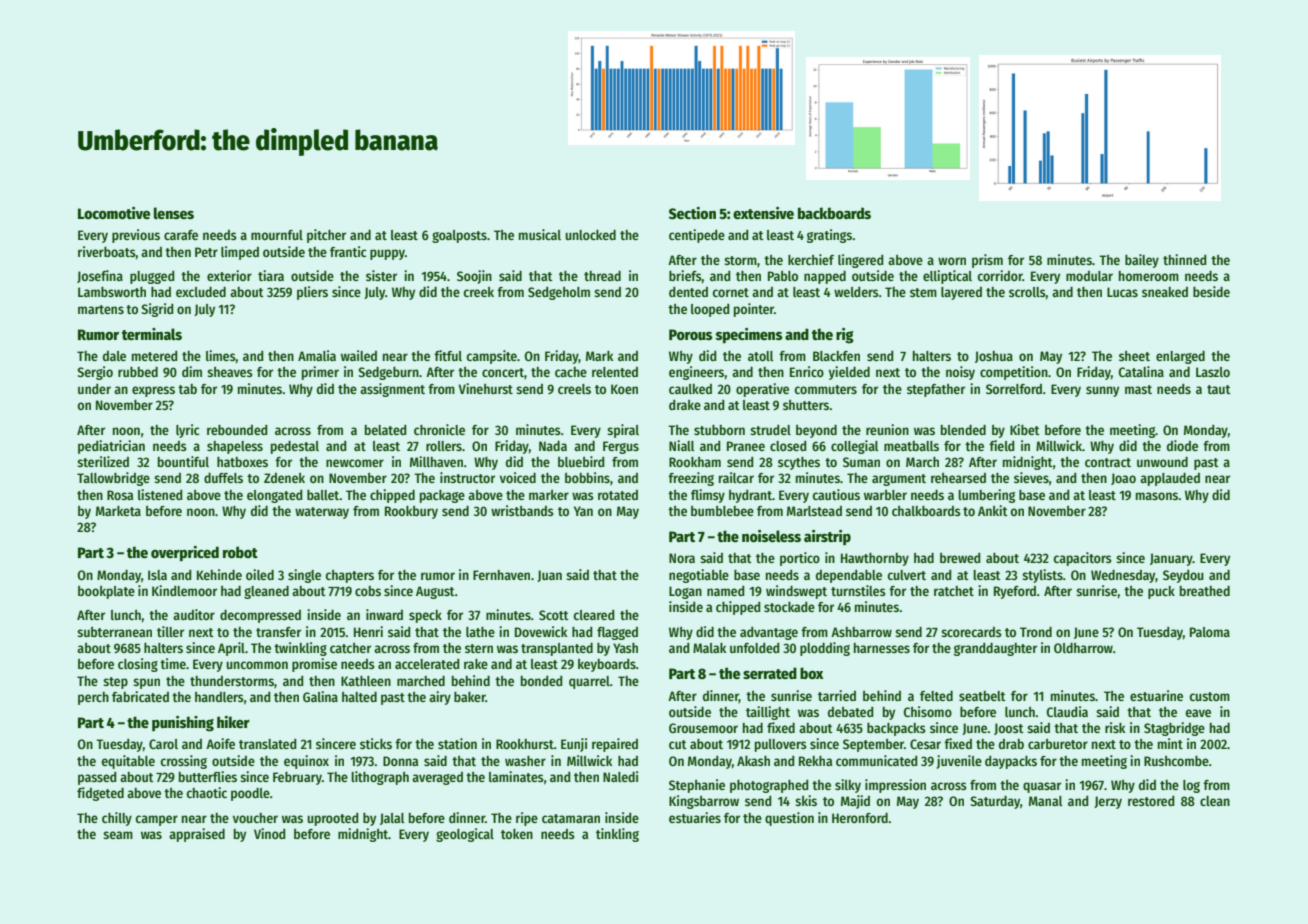 The height and width of the screenshot is (924, 1308). What do you see at coordinates (1025, 429) in the screenshot?
I see `Kibet` at bounding box center [1025, 429].
